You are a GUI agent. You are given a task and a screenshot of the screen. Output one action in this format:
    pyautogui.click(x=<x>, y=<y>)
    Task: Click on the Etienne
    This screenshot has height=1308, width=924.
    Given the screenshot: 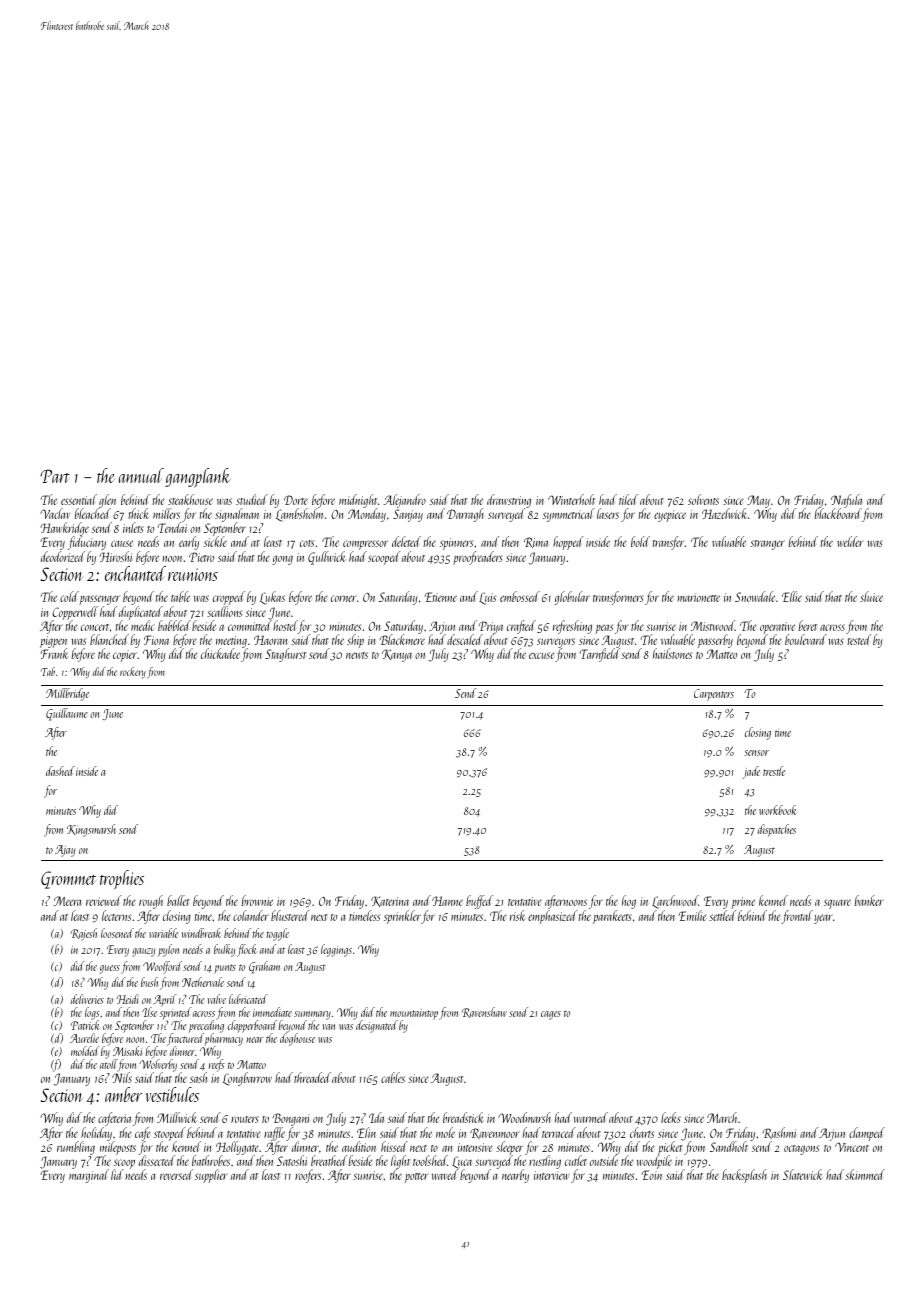 What is the action you would take?
    pyautogui.click(x=440, y=597)
